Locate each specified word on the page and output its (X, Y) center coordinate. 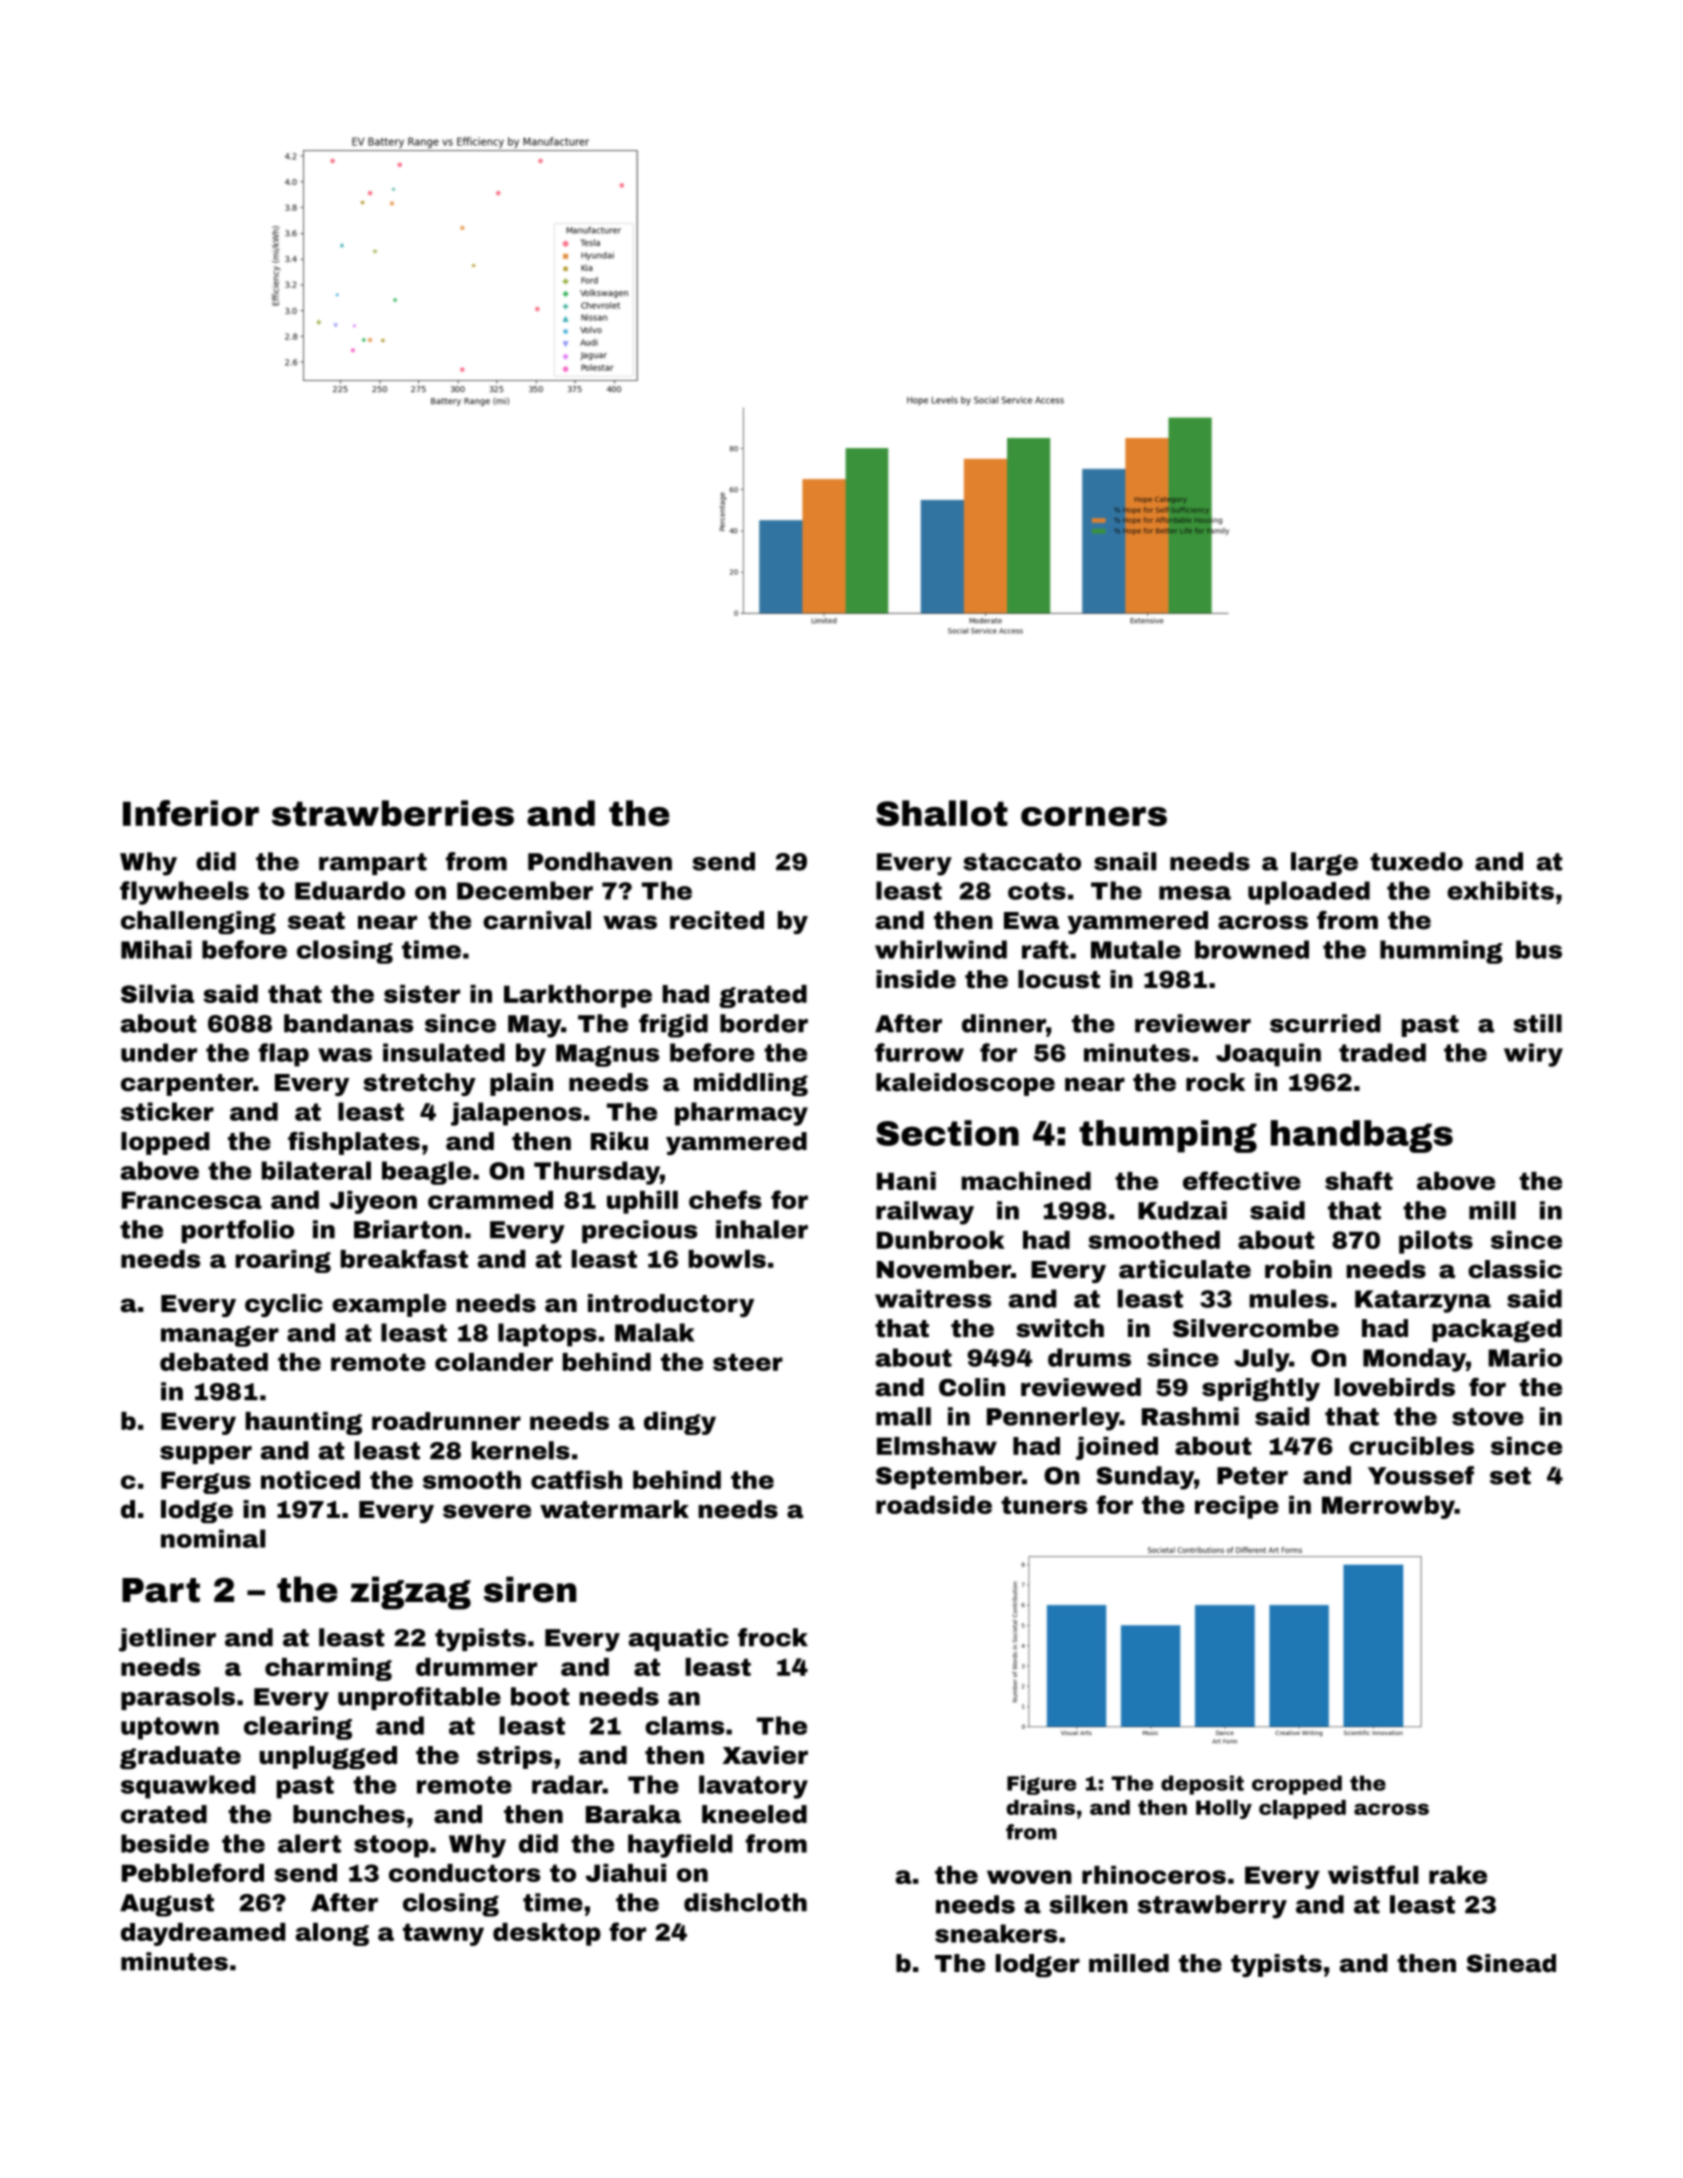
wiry (1533, 1055)
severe (487, 1511)
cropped (1297, 1785)
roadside (934, 1505)
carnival (537, 920)
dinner (1004, 1023)
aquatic (679, 1639)
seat (316, 921)
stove (1488, 1417)
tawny (443, 1934)
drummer (476, 1667)
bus (1539, 949)
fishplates (354, 1143)
